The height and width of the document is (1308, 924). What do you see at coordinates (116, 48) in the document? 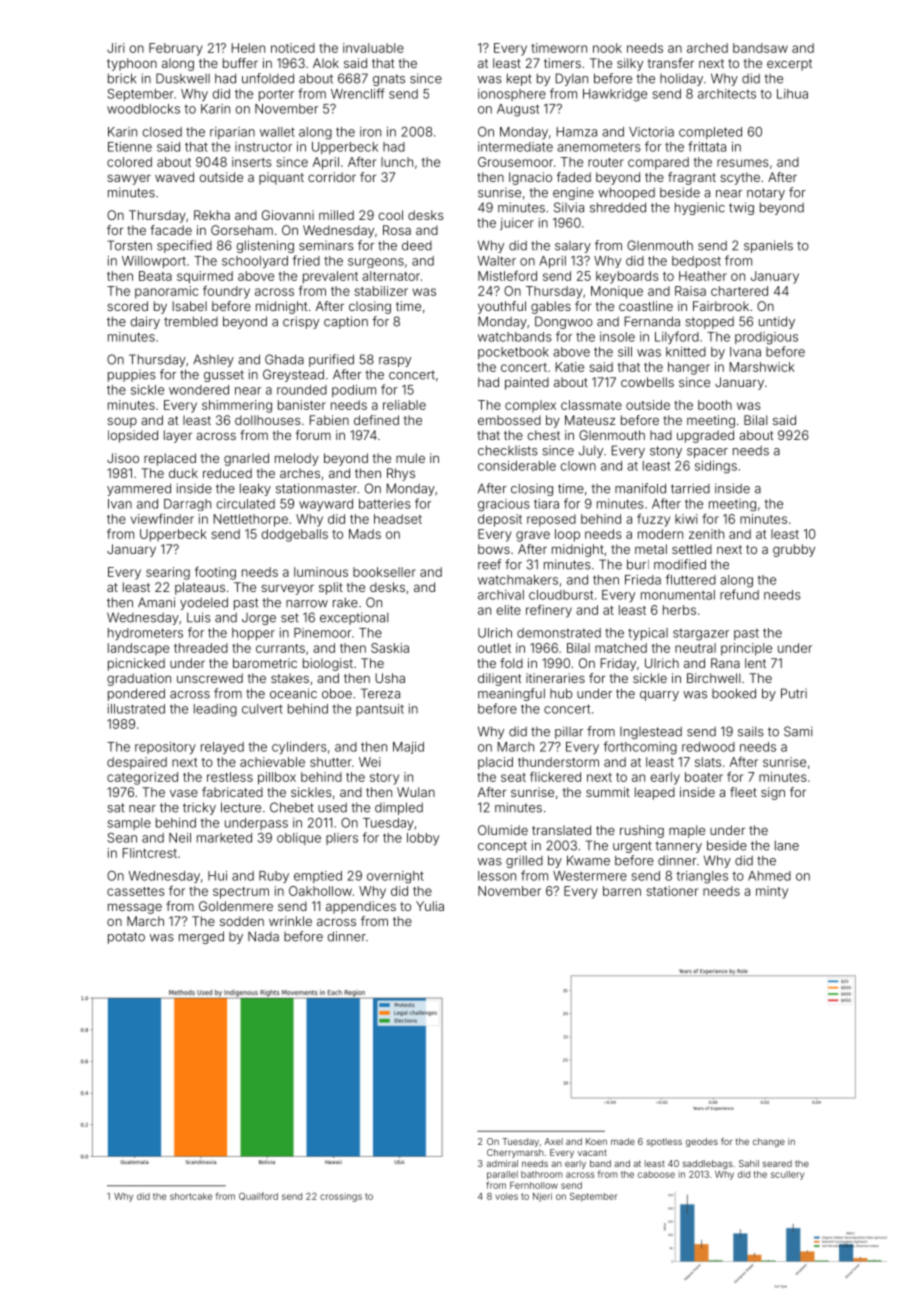
I see `Jiri` at bounding box center [116, 48].
